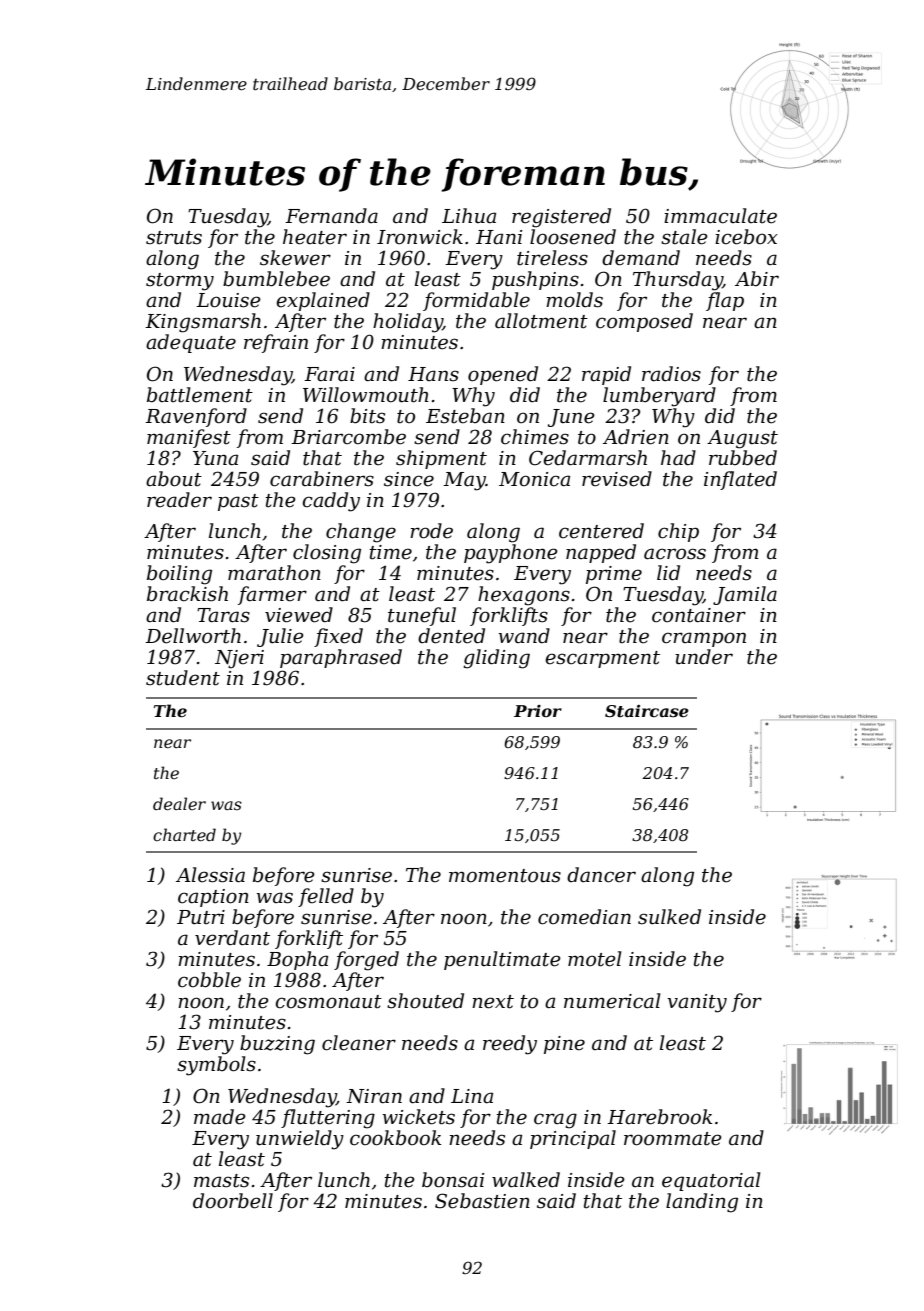 This screenshot has height=1311, width=924. What do you see at coordinates (746, 237) in the screenshot?
I see `icebox` at bounding box center [746, 237].
